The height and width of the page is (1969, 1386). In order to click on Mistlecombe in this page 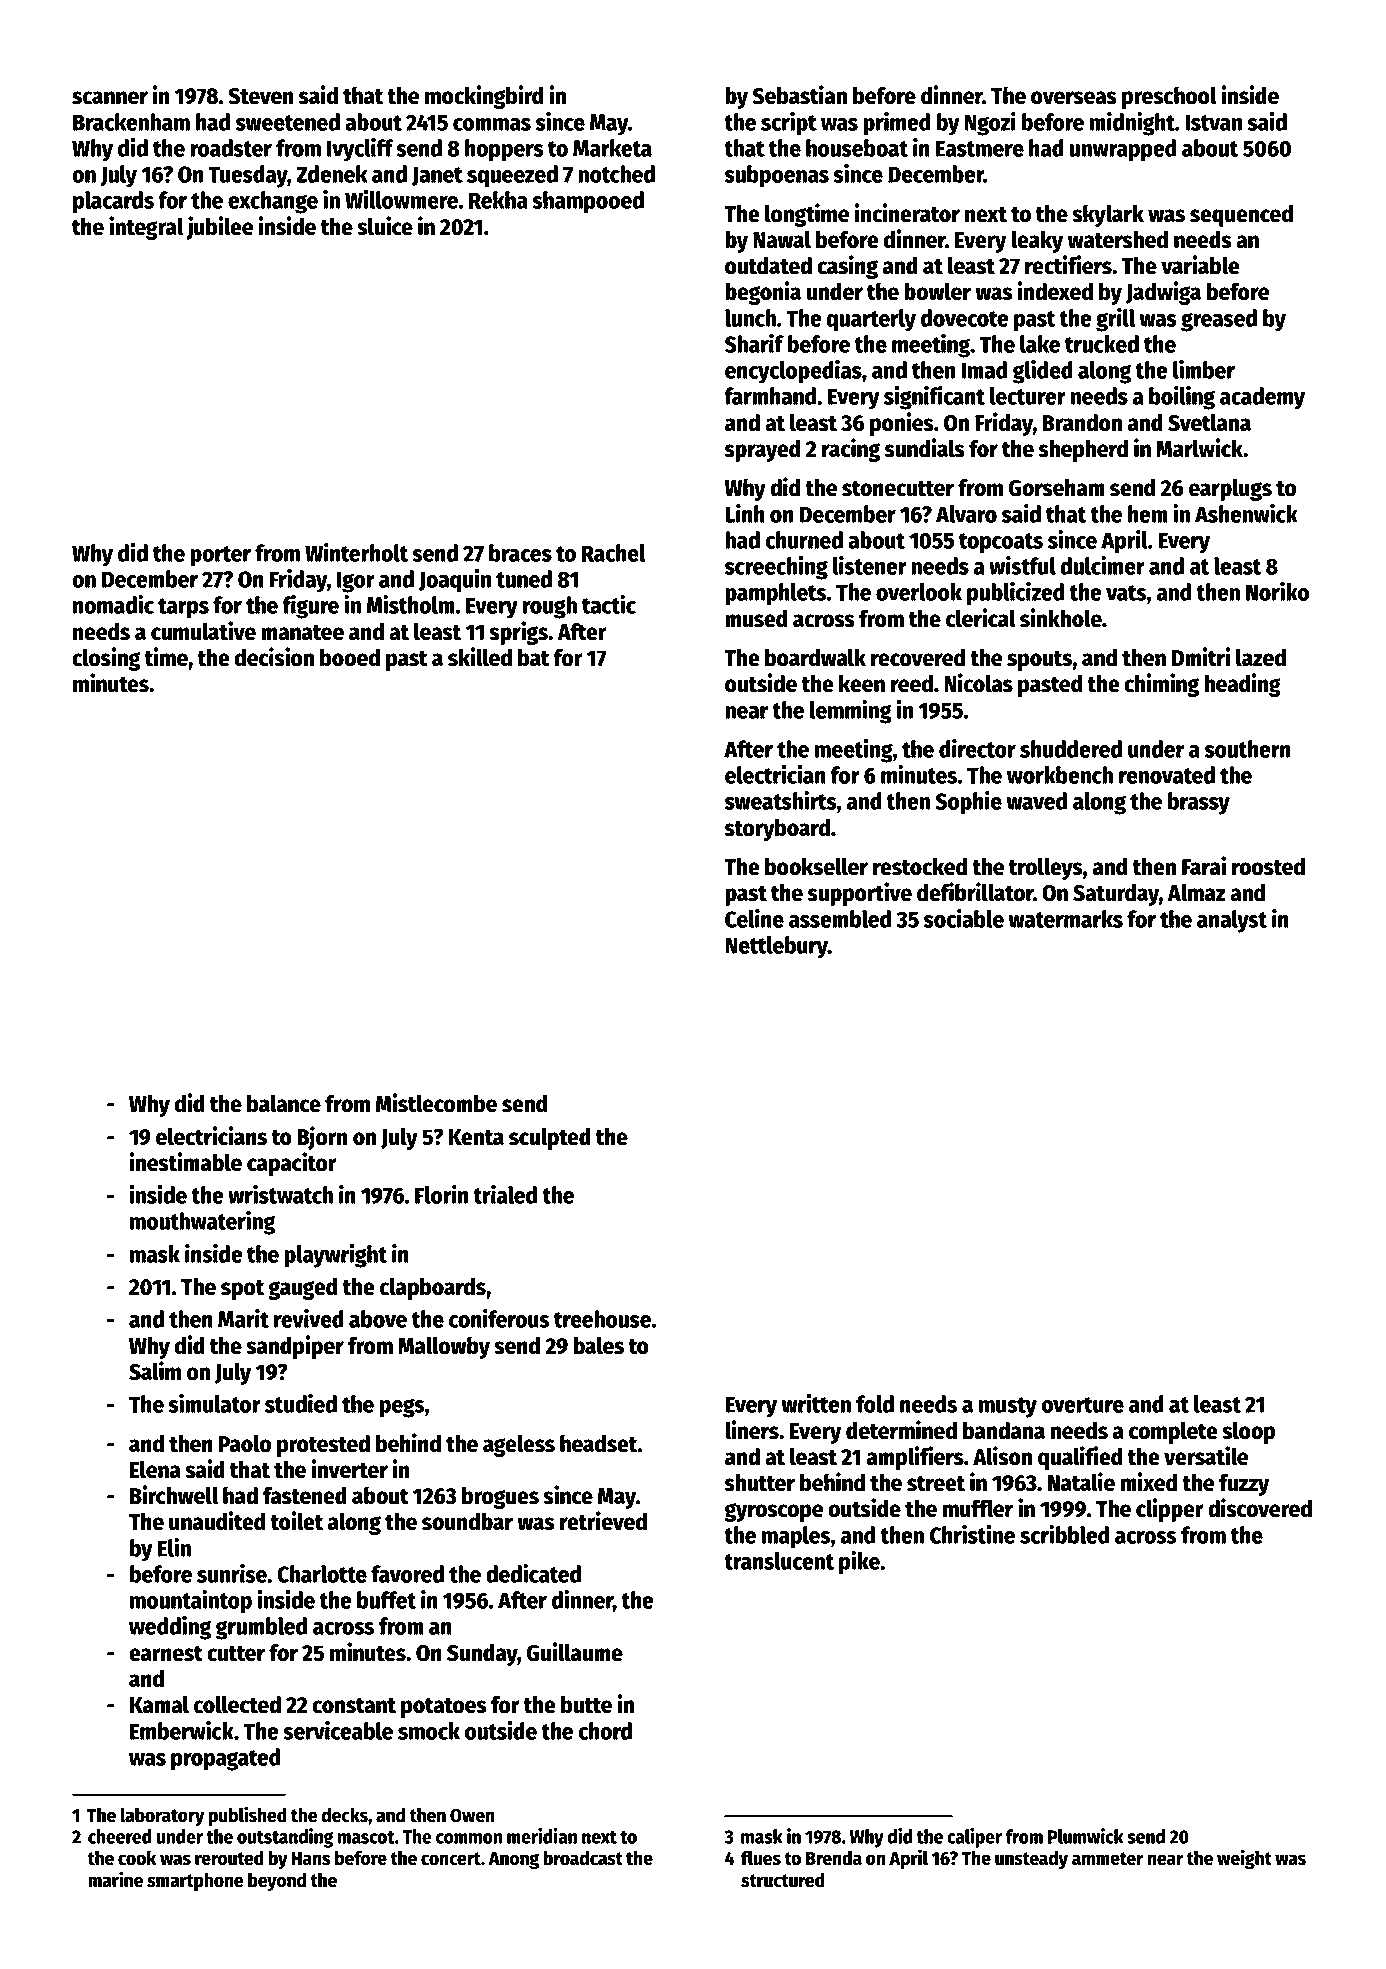, I will do `click(436, 1103)`.
